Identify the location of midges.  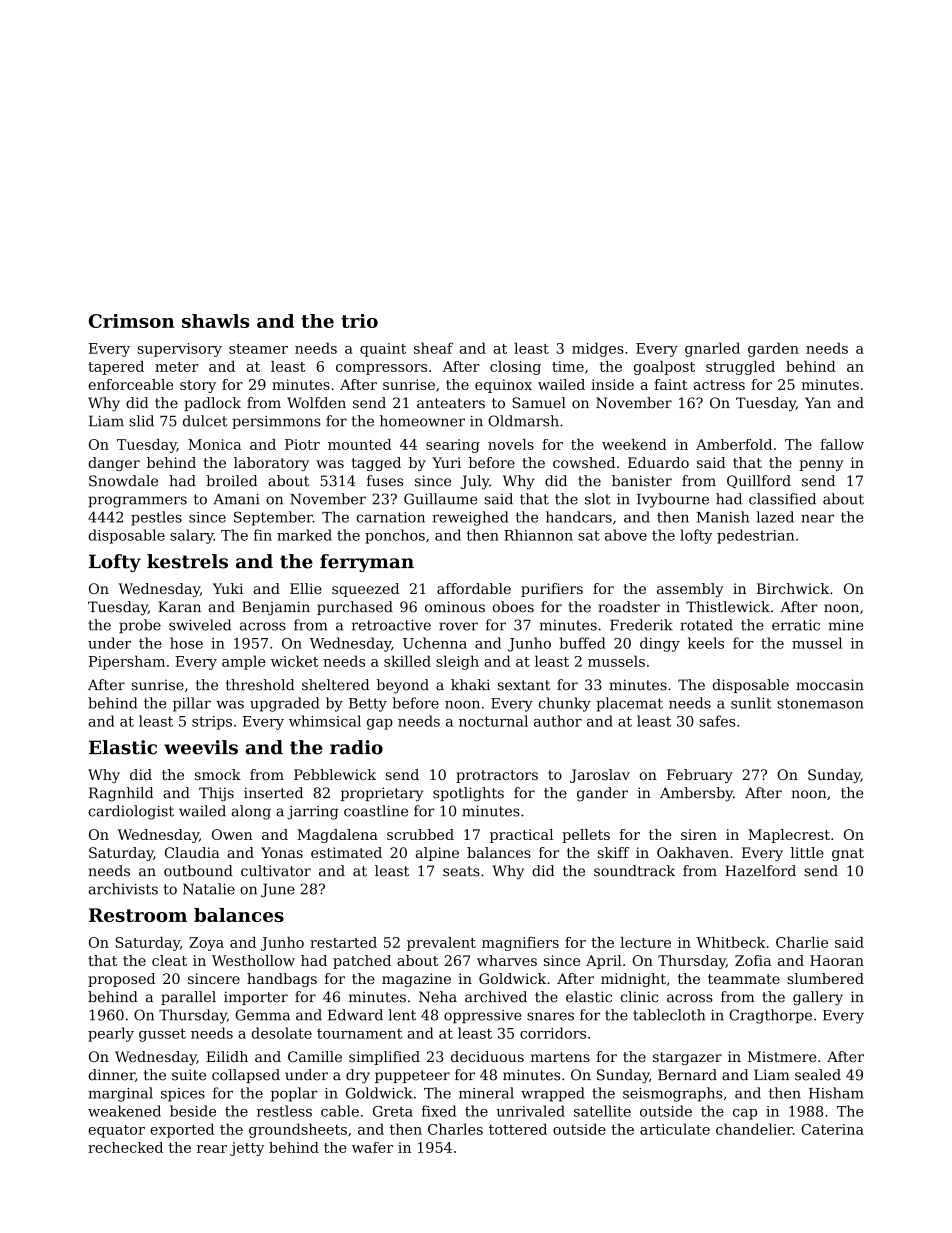
(598, 349).
